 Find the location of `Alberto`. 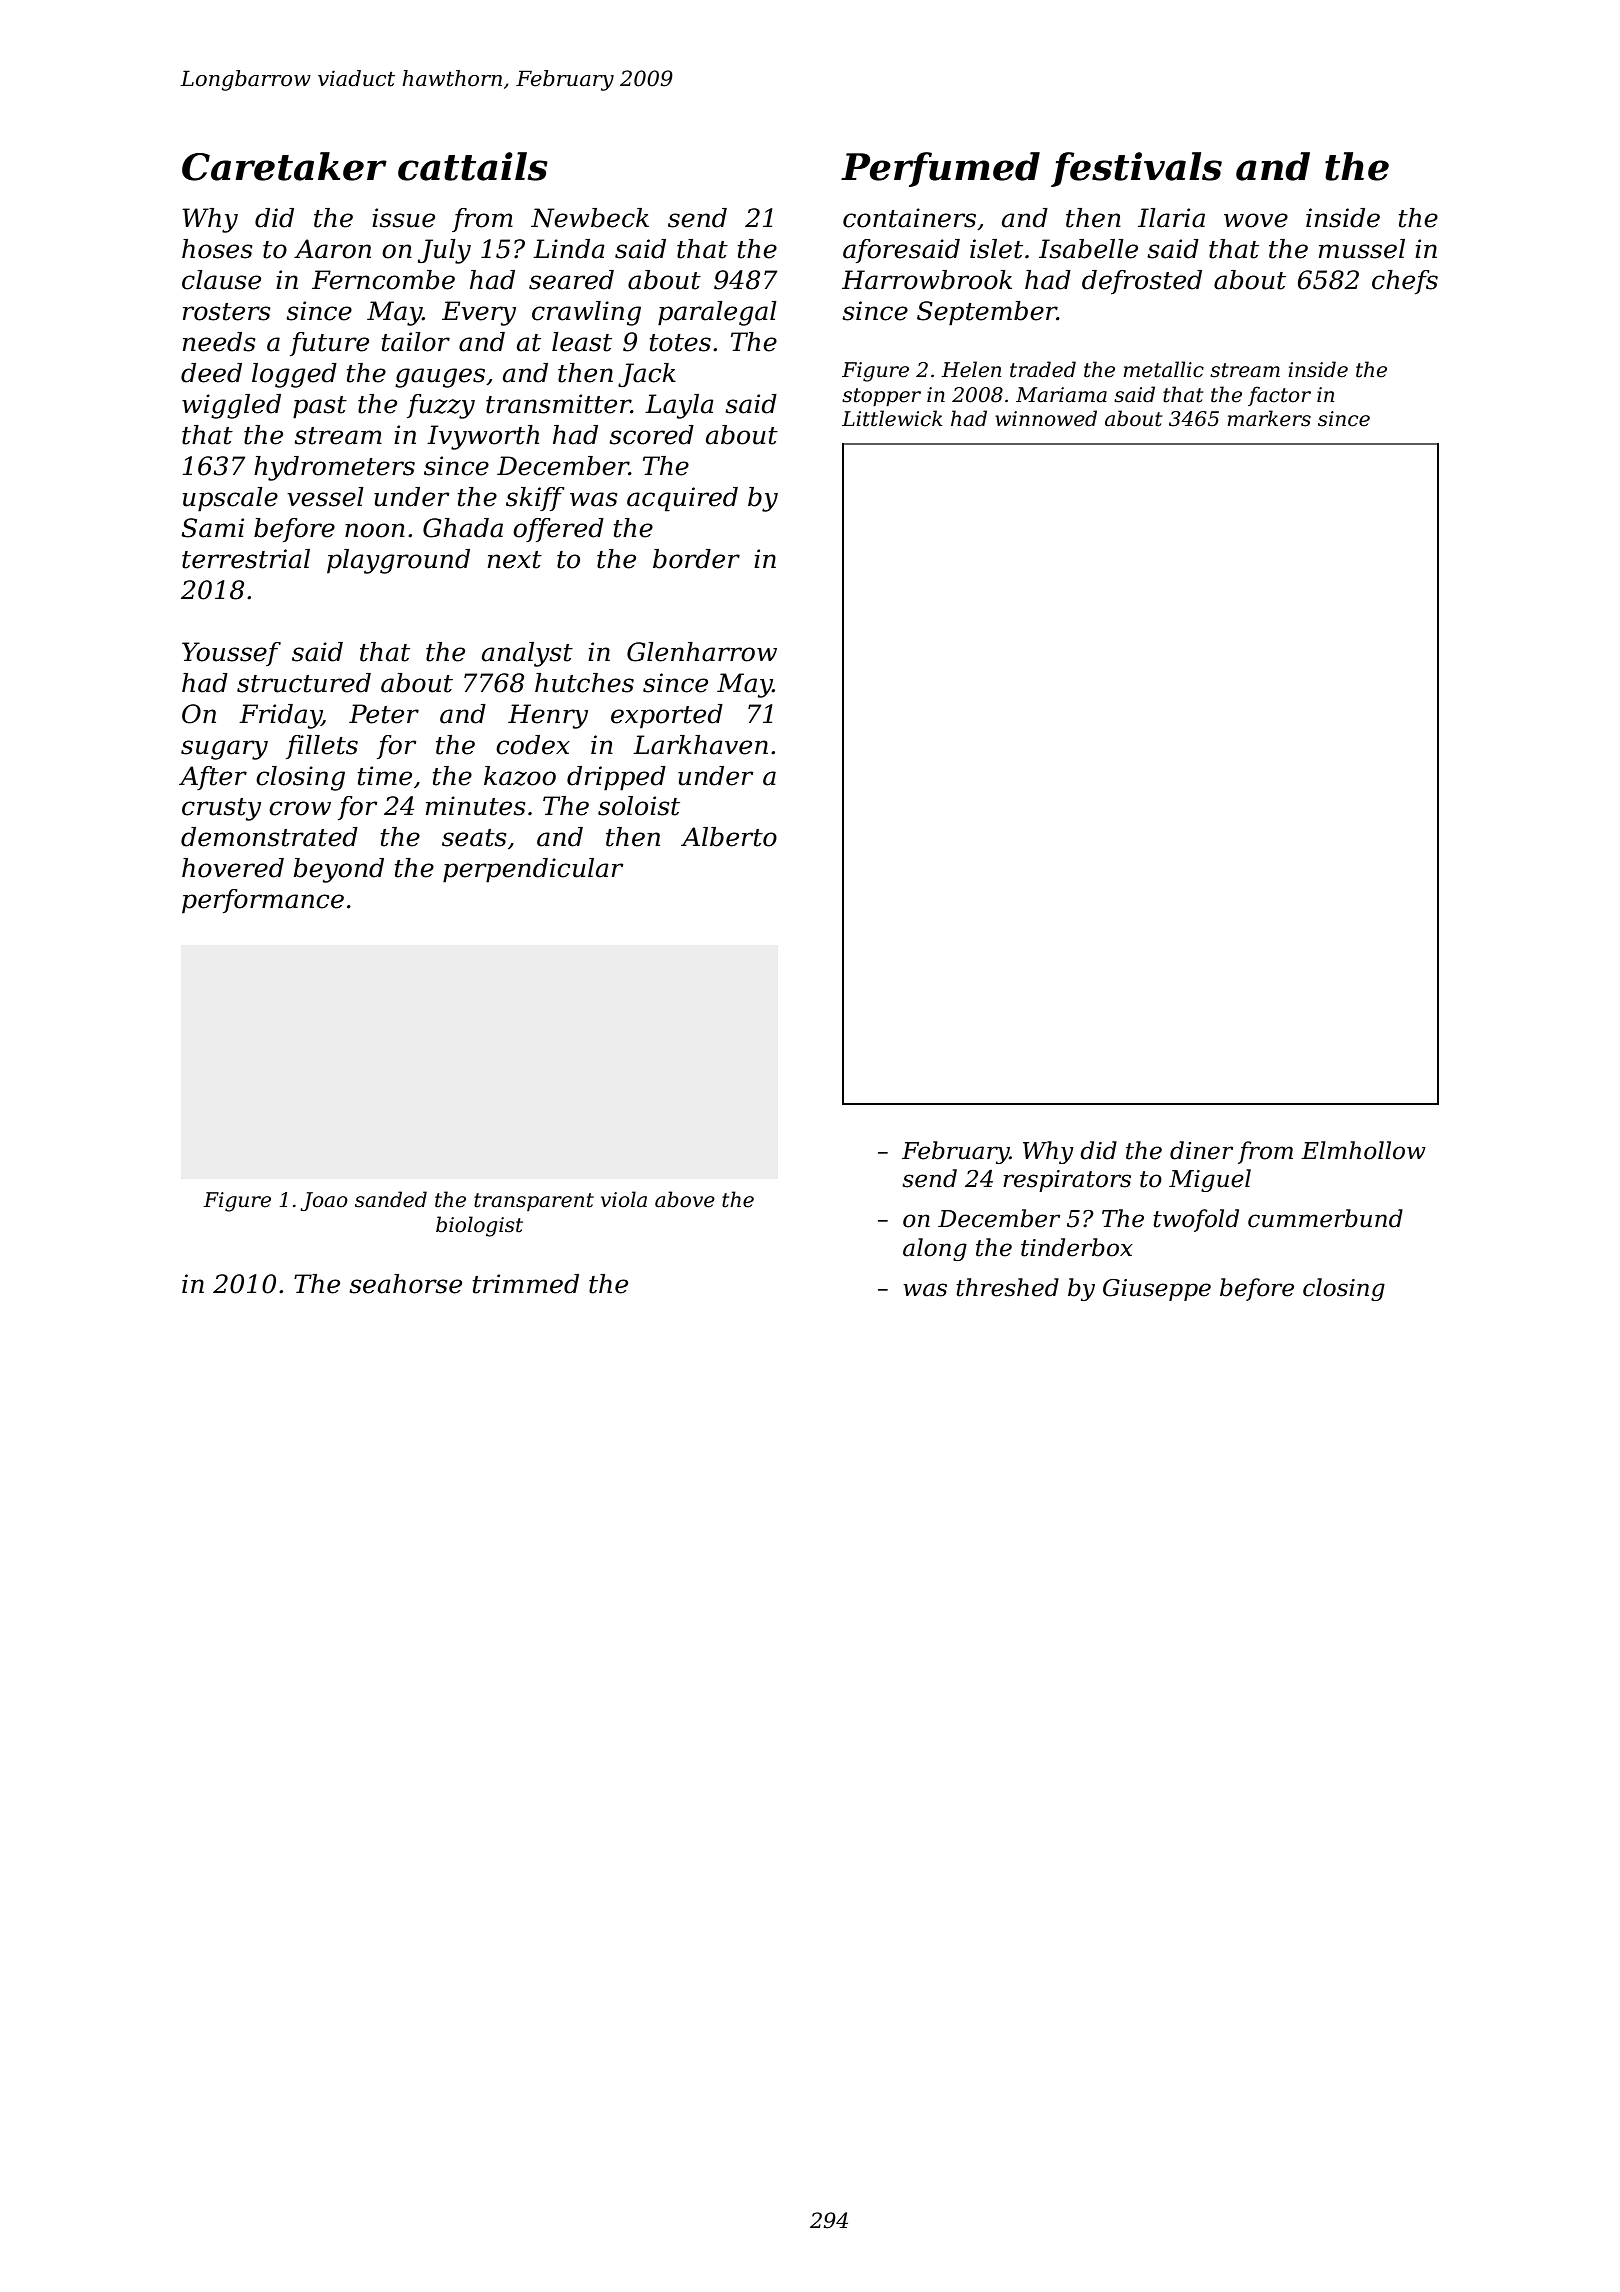

Alberto is located at coordinates (729, 837).
